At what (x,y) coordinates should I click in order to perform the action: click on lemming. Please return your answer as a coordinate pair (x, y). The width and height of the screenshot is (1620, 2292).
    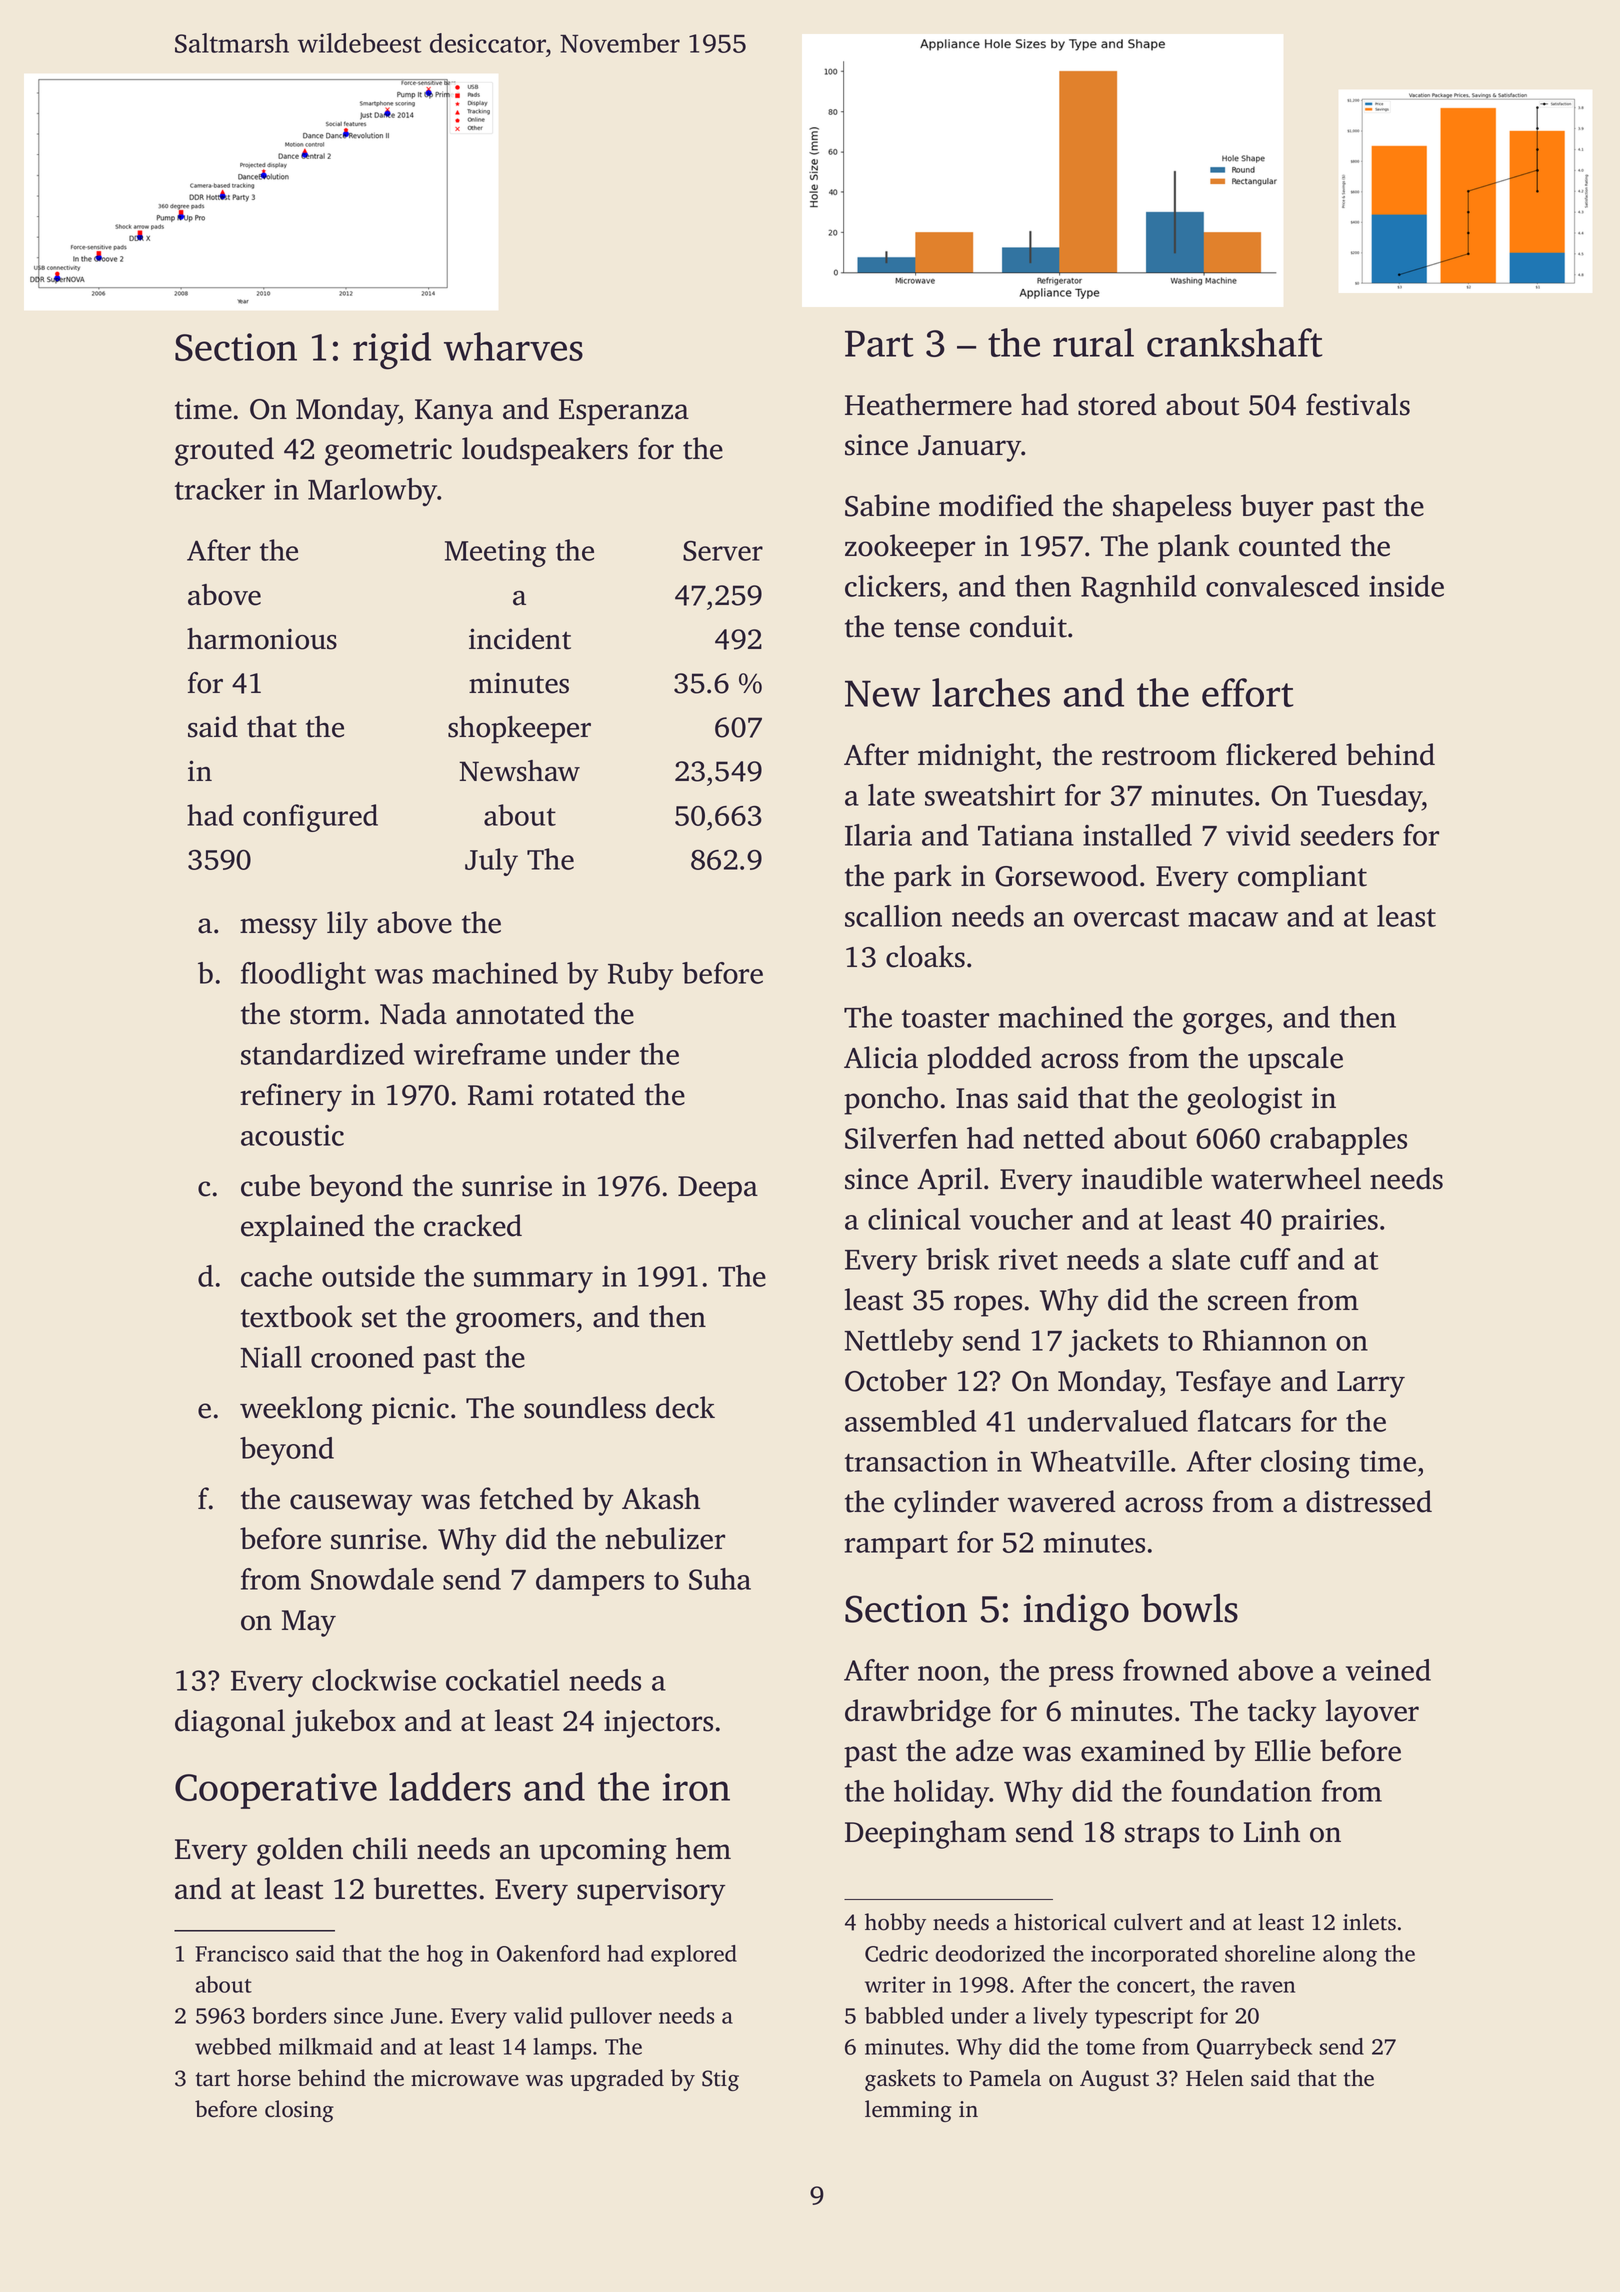
    Looking at the image, I should click on (908, 2111).
